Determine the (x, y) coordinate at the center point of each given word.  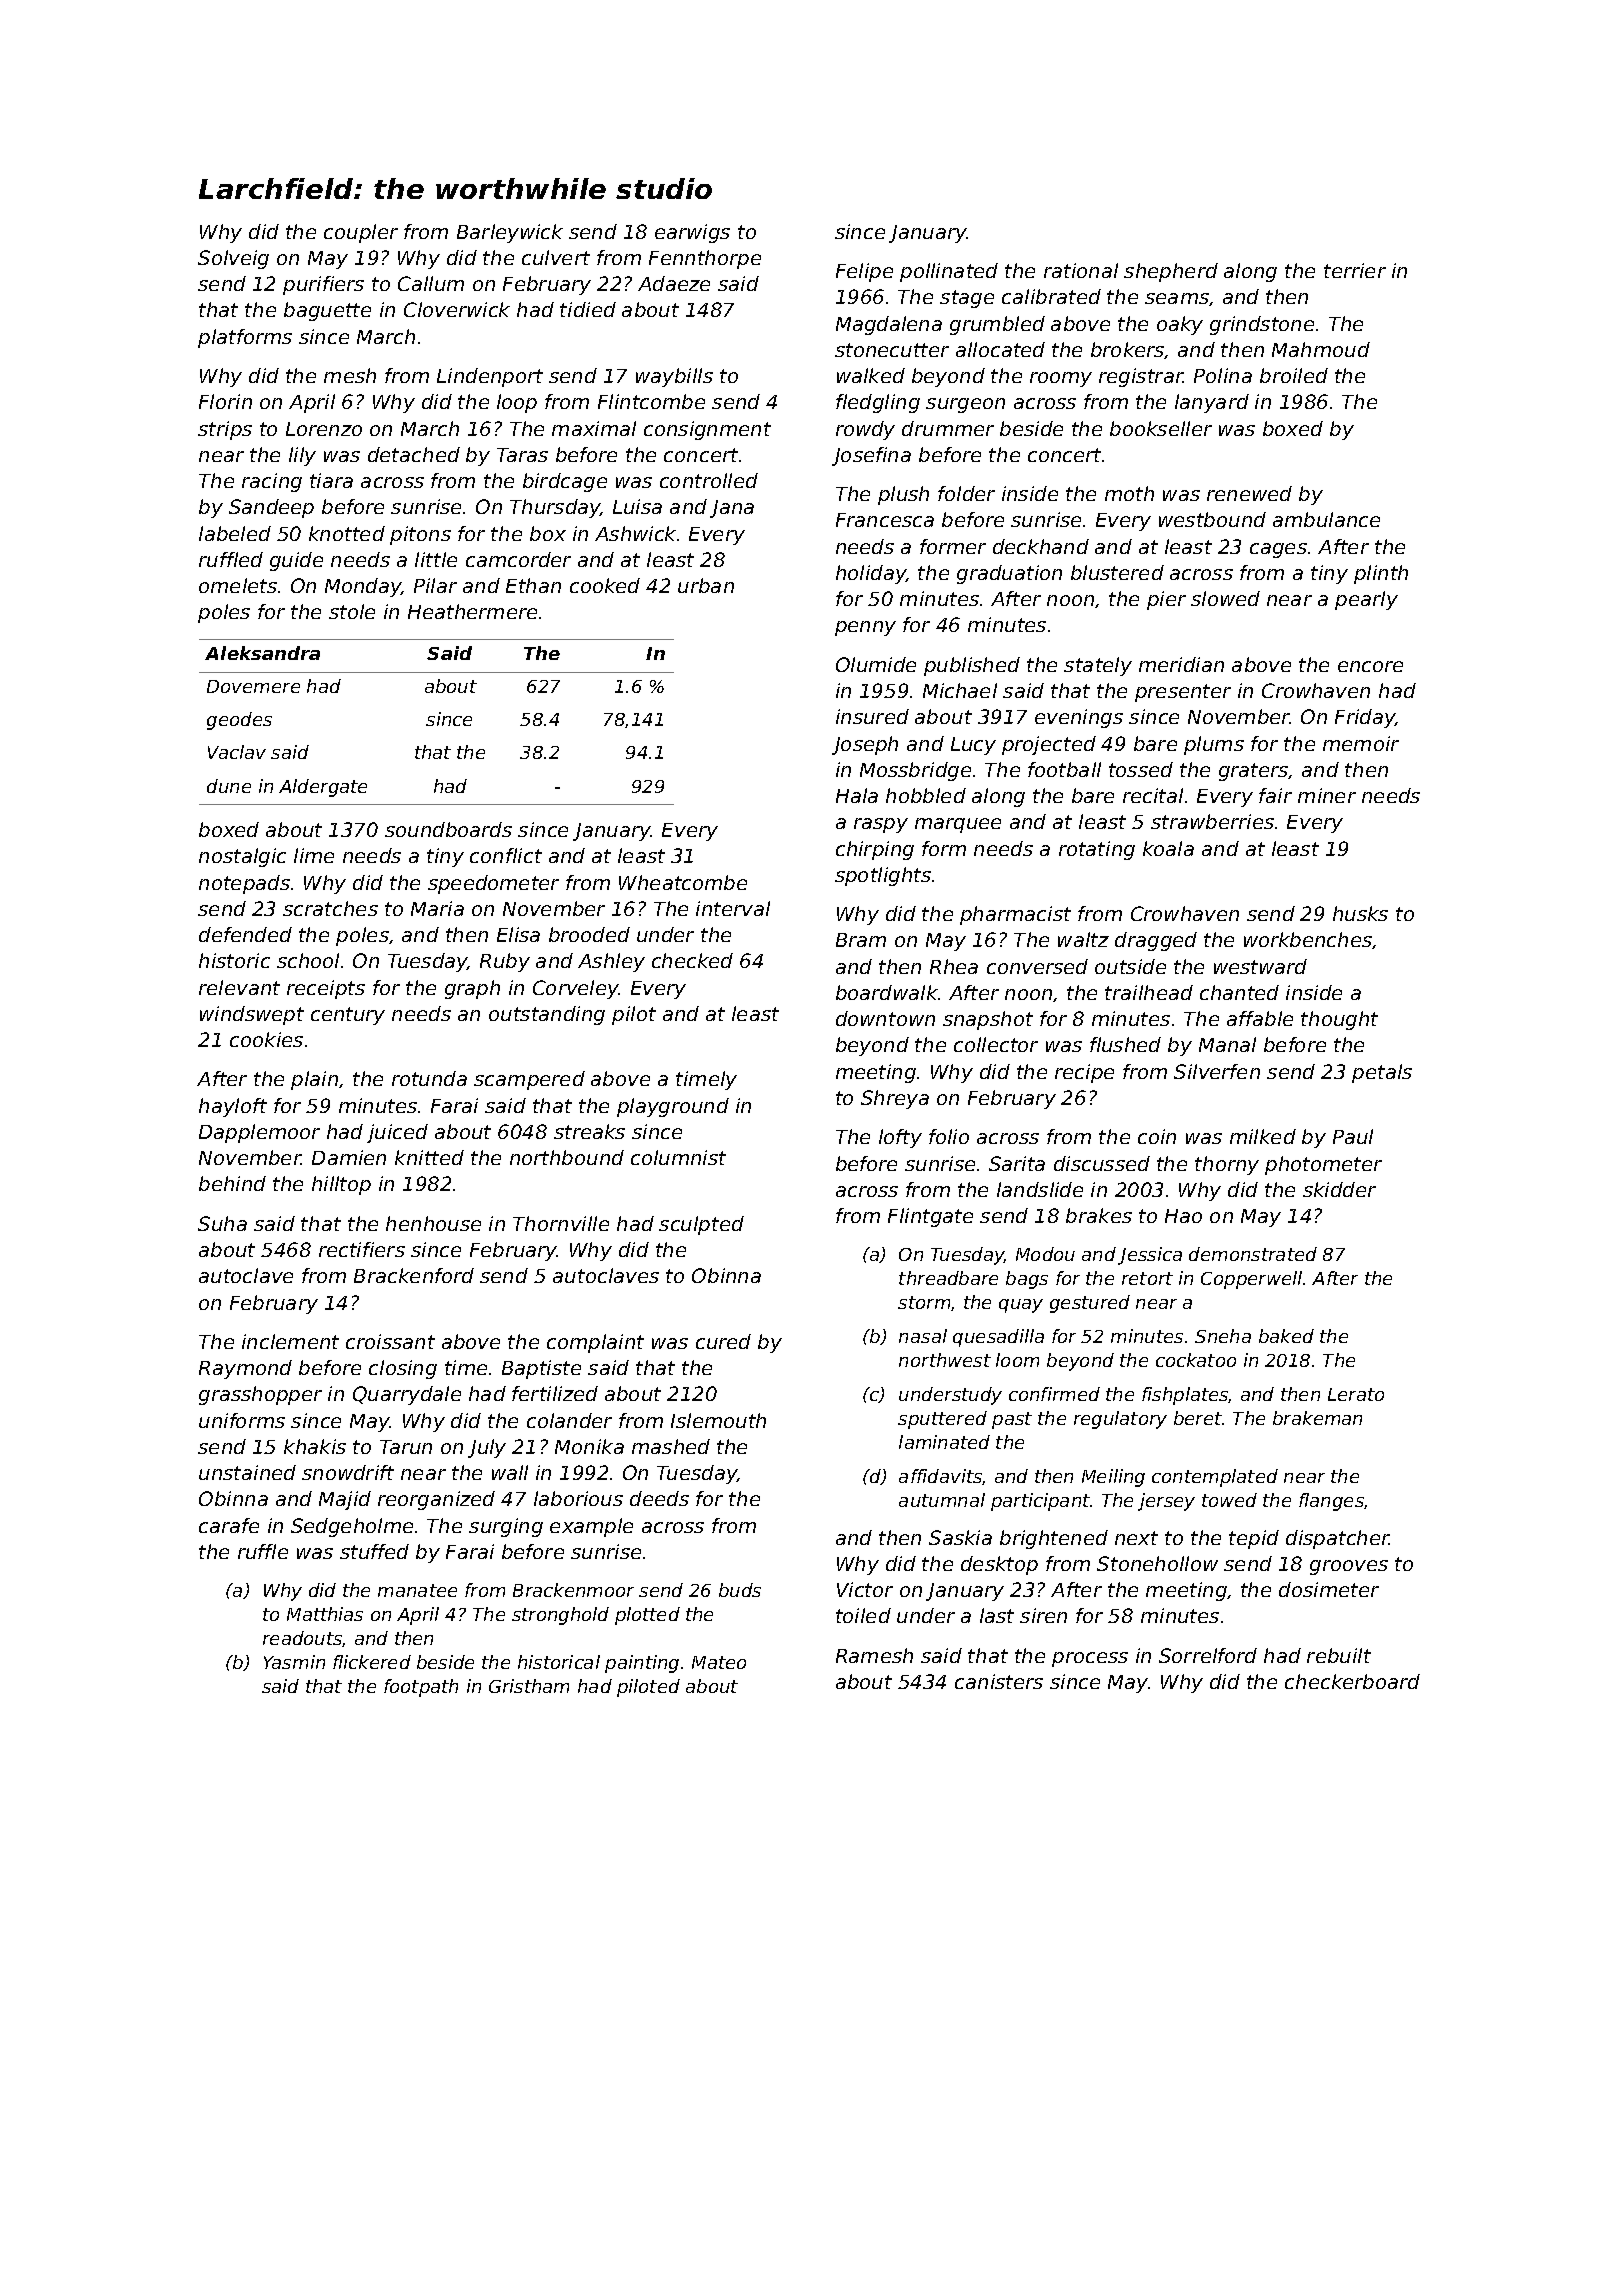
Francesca (885, 520)
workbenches (1308, 939)
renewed (1249, 493)
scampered (529, 1080)
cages (1278, 550)
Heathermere (472, 611)
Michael (960, 690)
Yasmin (294, 1662)
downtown (885, 1018)
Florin (225, 401)
